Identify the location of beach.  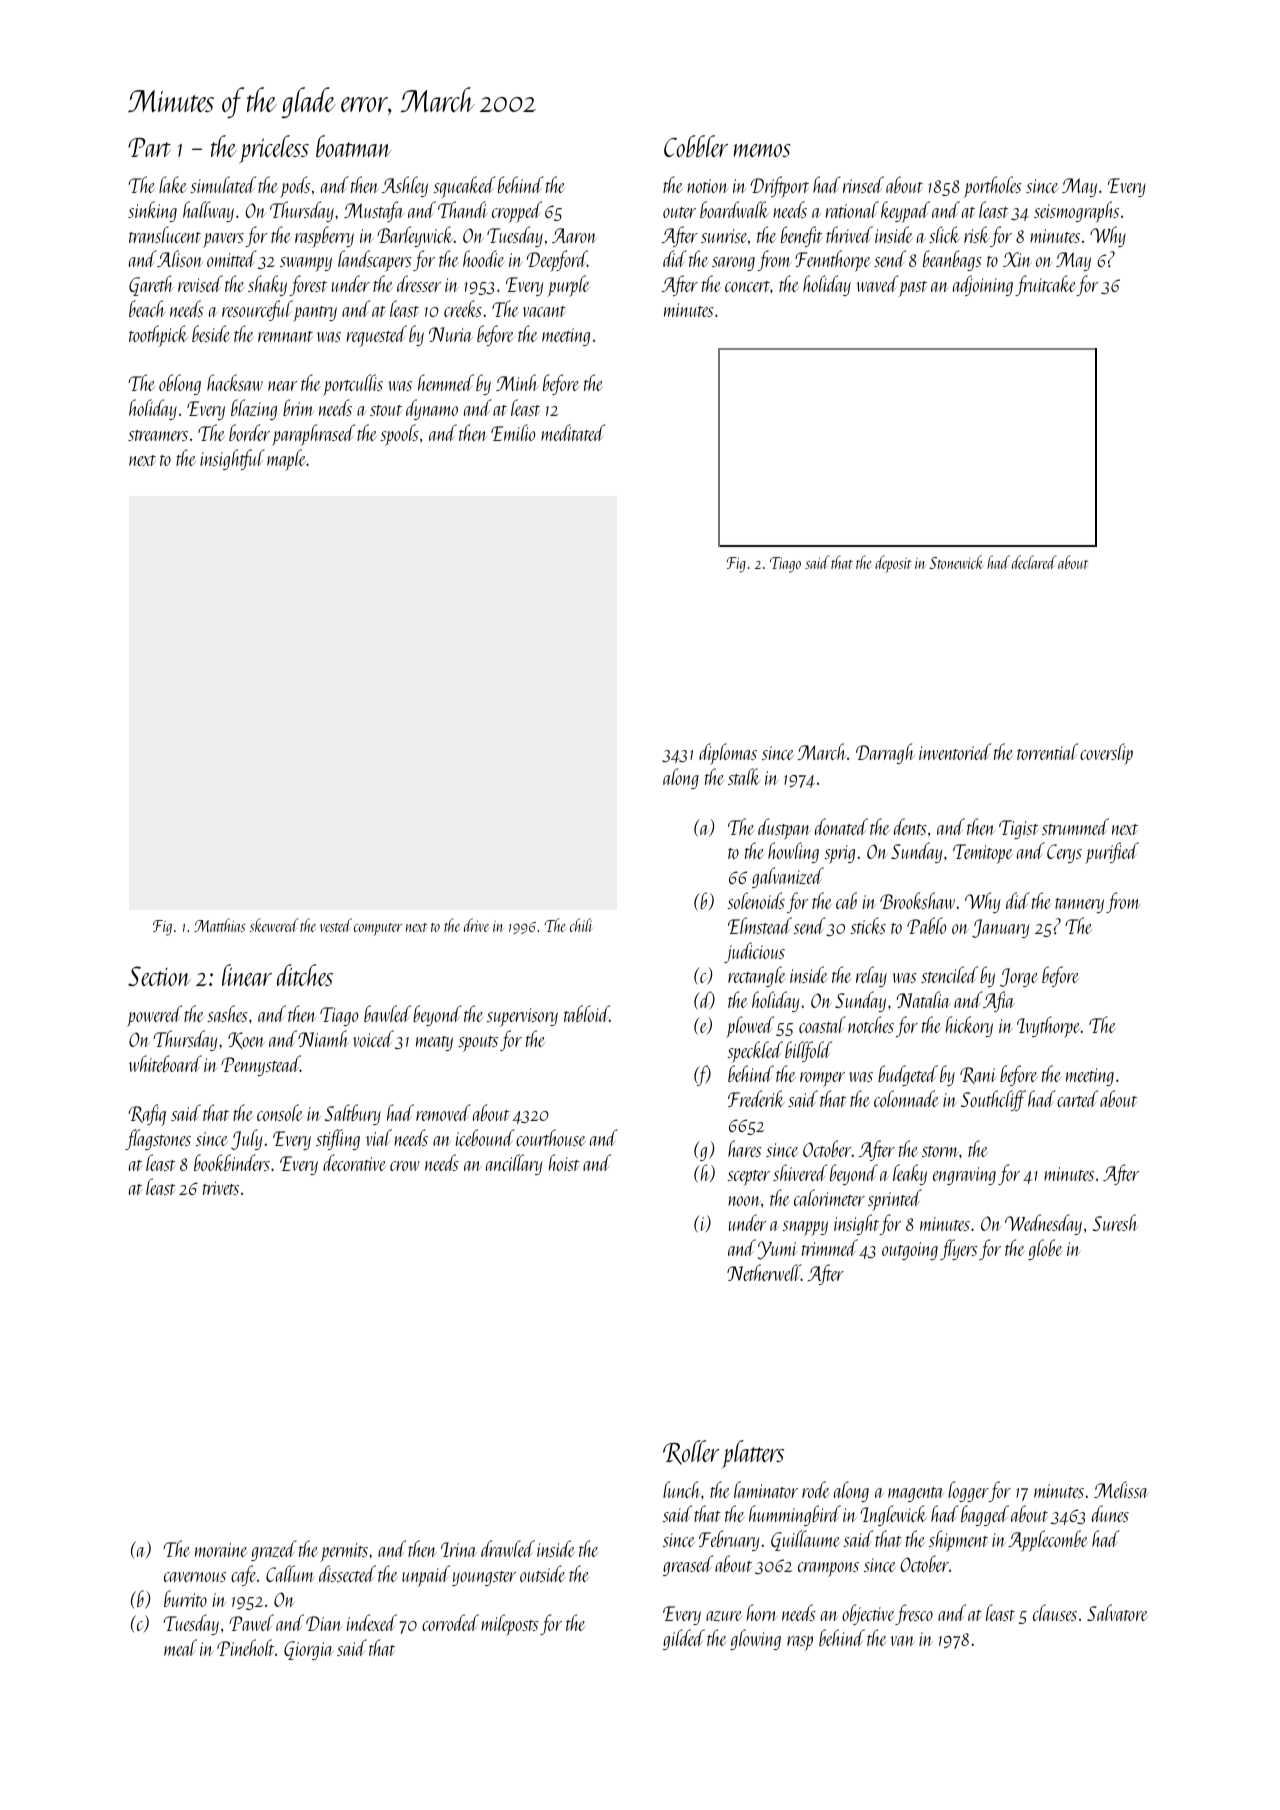
(147, 308).
